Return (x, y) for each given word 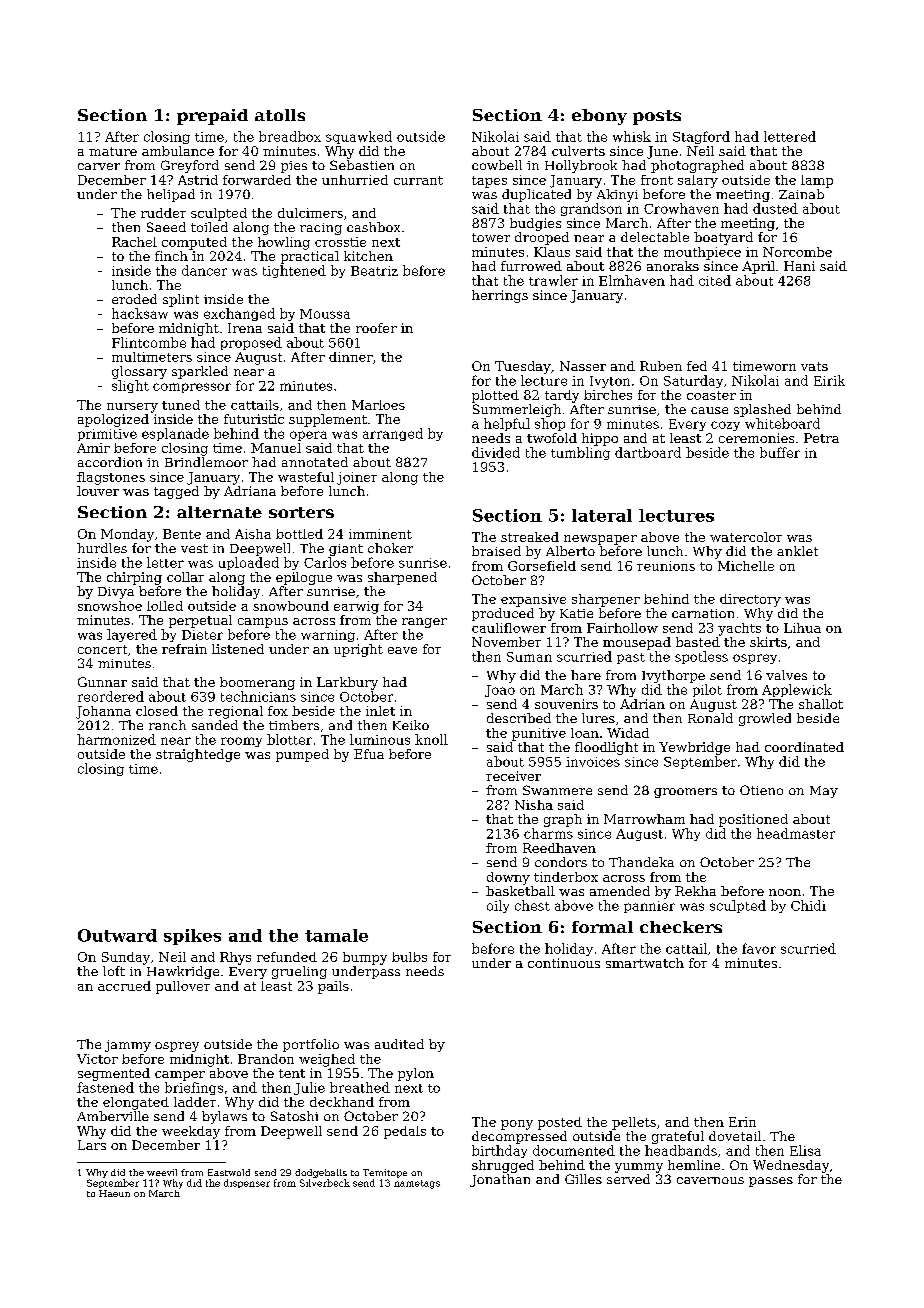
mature (113, 151)
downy (508, 878)
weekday (191, 1132)
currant (418, 180)
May (824, 792)
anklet (797, 551)
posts (657, 117)
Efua (369, 754)
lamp (817, 181)
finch (171, 256)
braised (496, 551)
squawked (359, 137)
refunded (287, 957)
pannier (649, 907)
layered (132, 635)
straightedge (198, 755)
